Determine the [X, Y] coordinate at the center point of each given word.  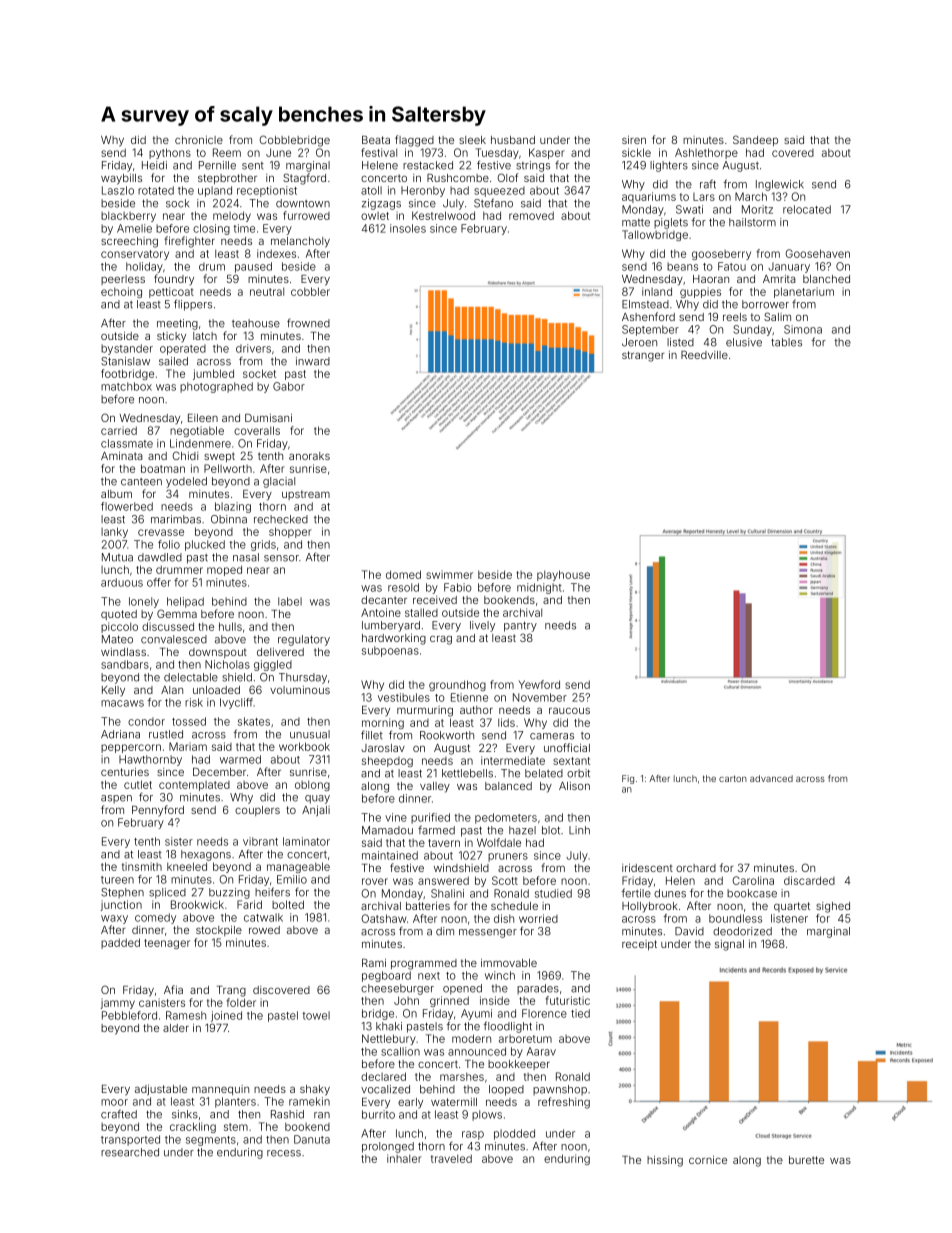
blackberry [128, 216]
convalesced [174, 639]
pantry [520, 626]
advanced [771, 778]
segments [211, 1141]
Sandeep [755, 140]
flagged [414, 141]
